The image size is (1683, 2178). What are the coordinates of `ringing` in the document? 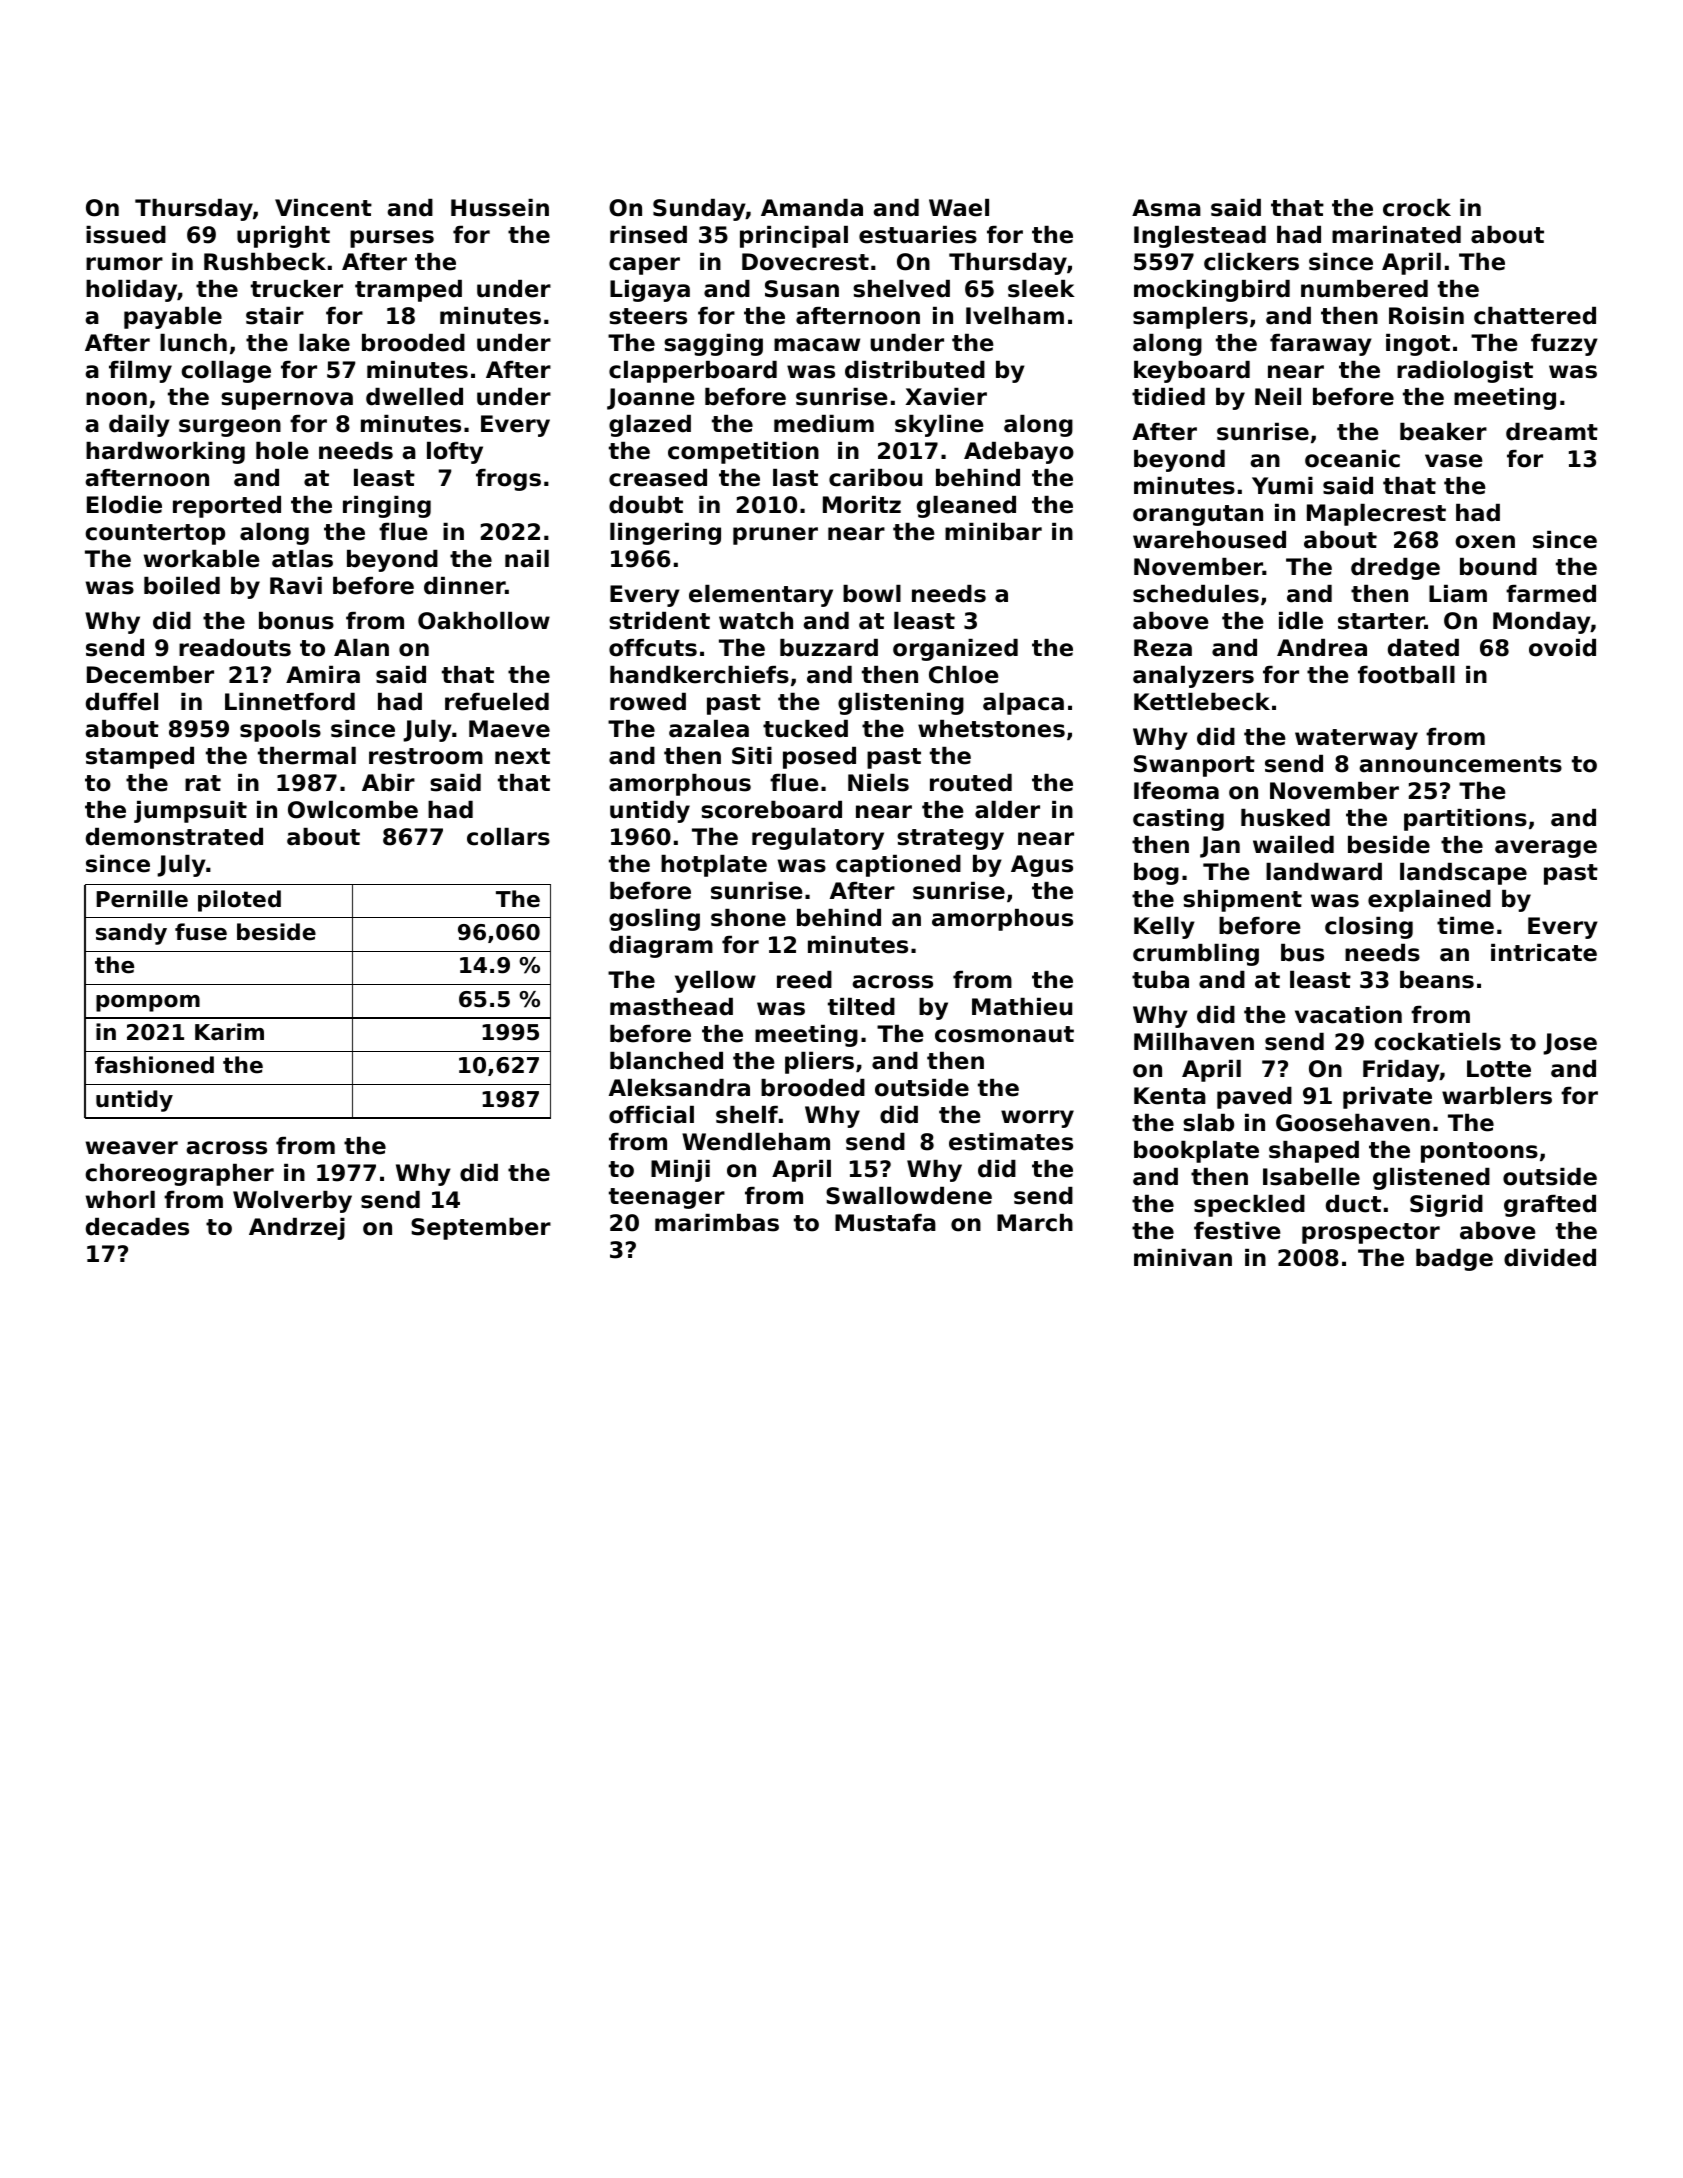 It's located at (387, 507).
